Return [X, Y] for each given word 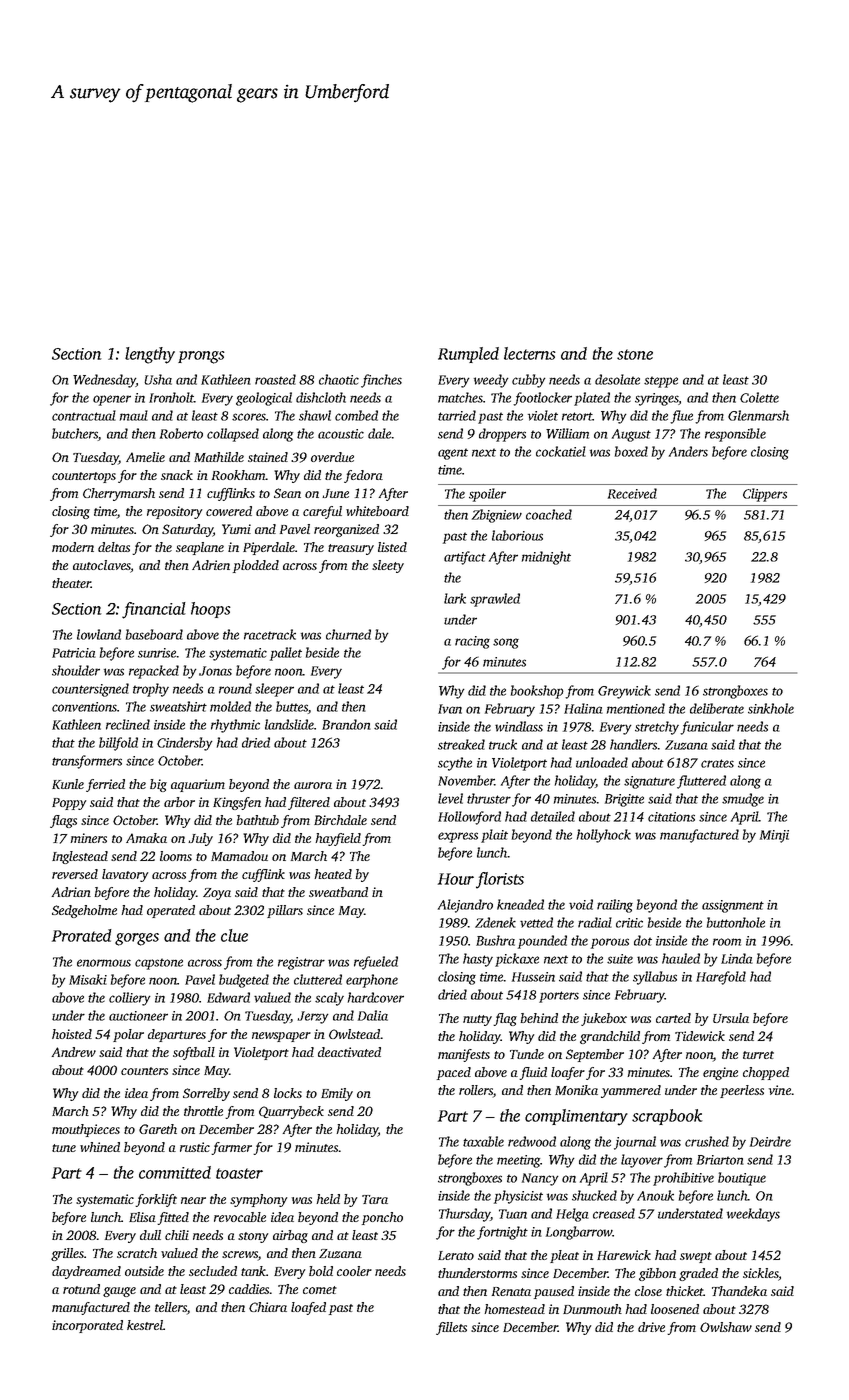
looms [176, 856]
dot [643, 940]
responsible [735, 435]
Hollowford [469, 818]
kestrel [145, 1325]
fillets [451, 1328]
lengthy [150, 355]
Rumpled [468, 355]
